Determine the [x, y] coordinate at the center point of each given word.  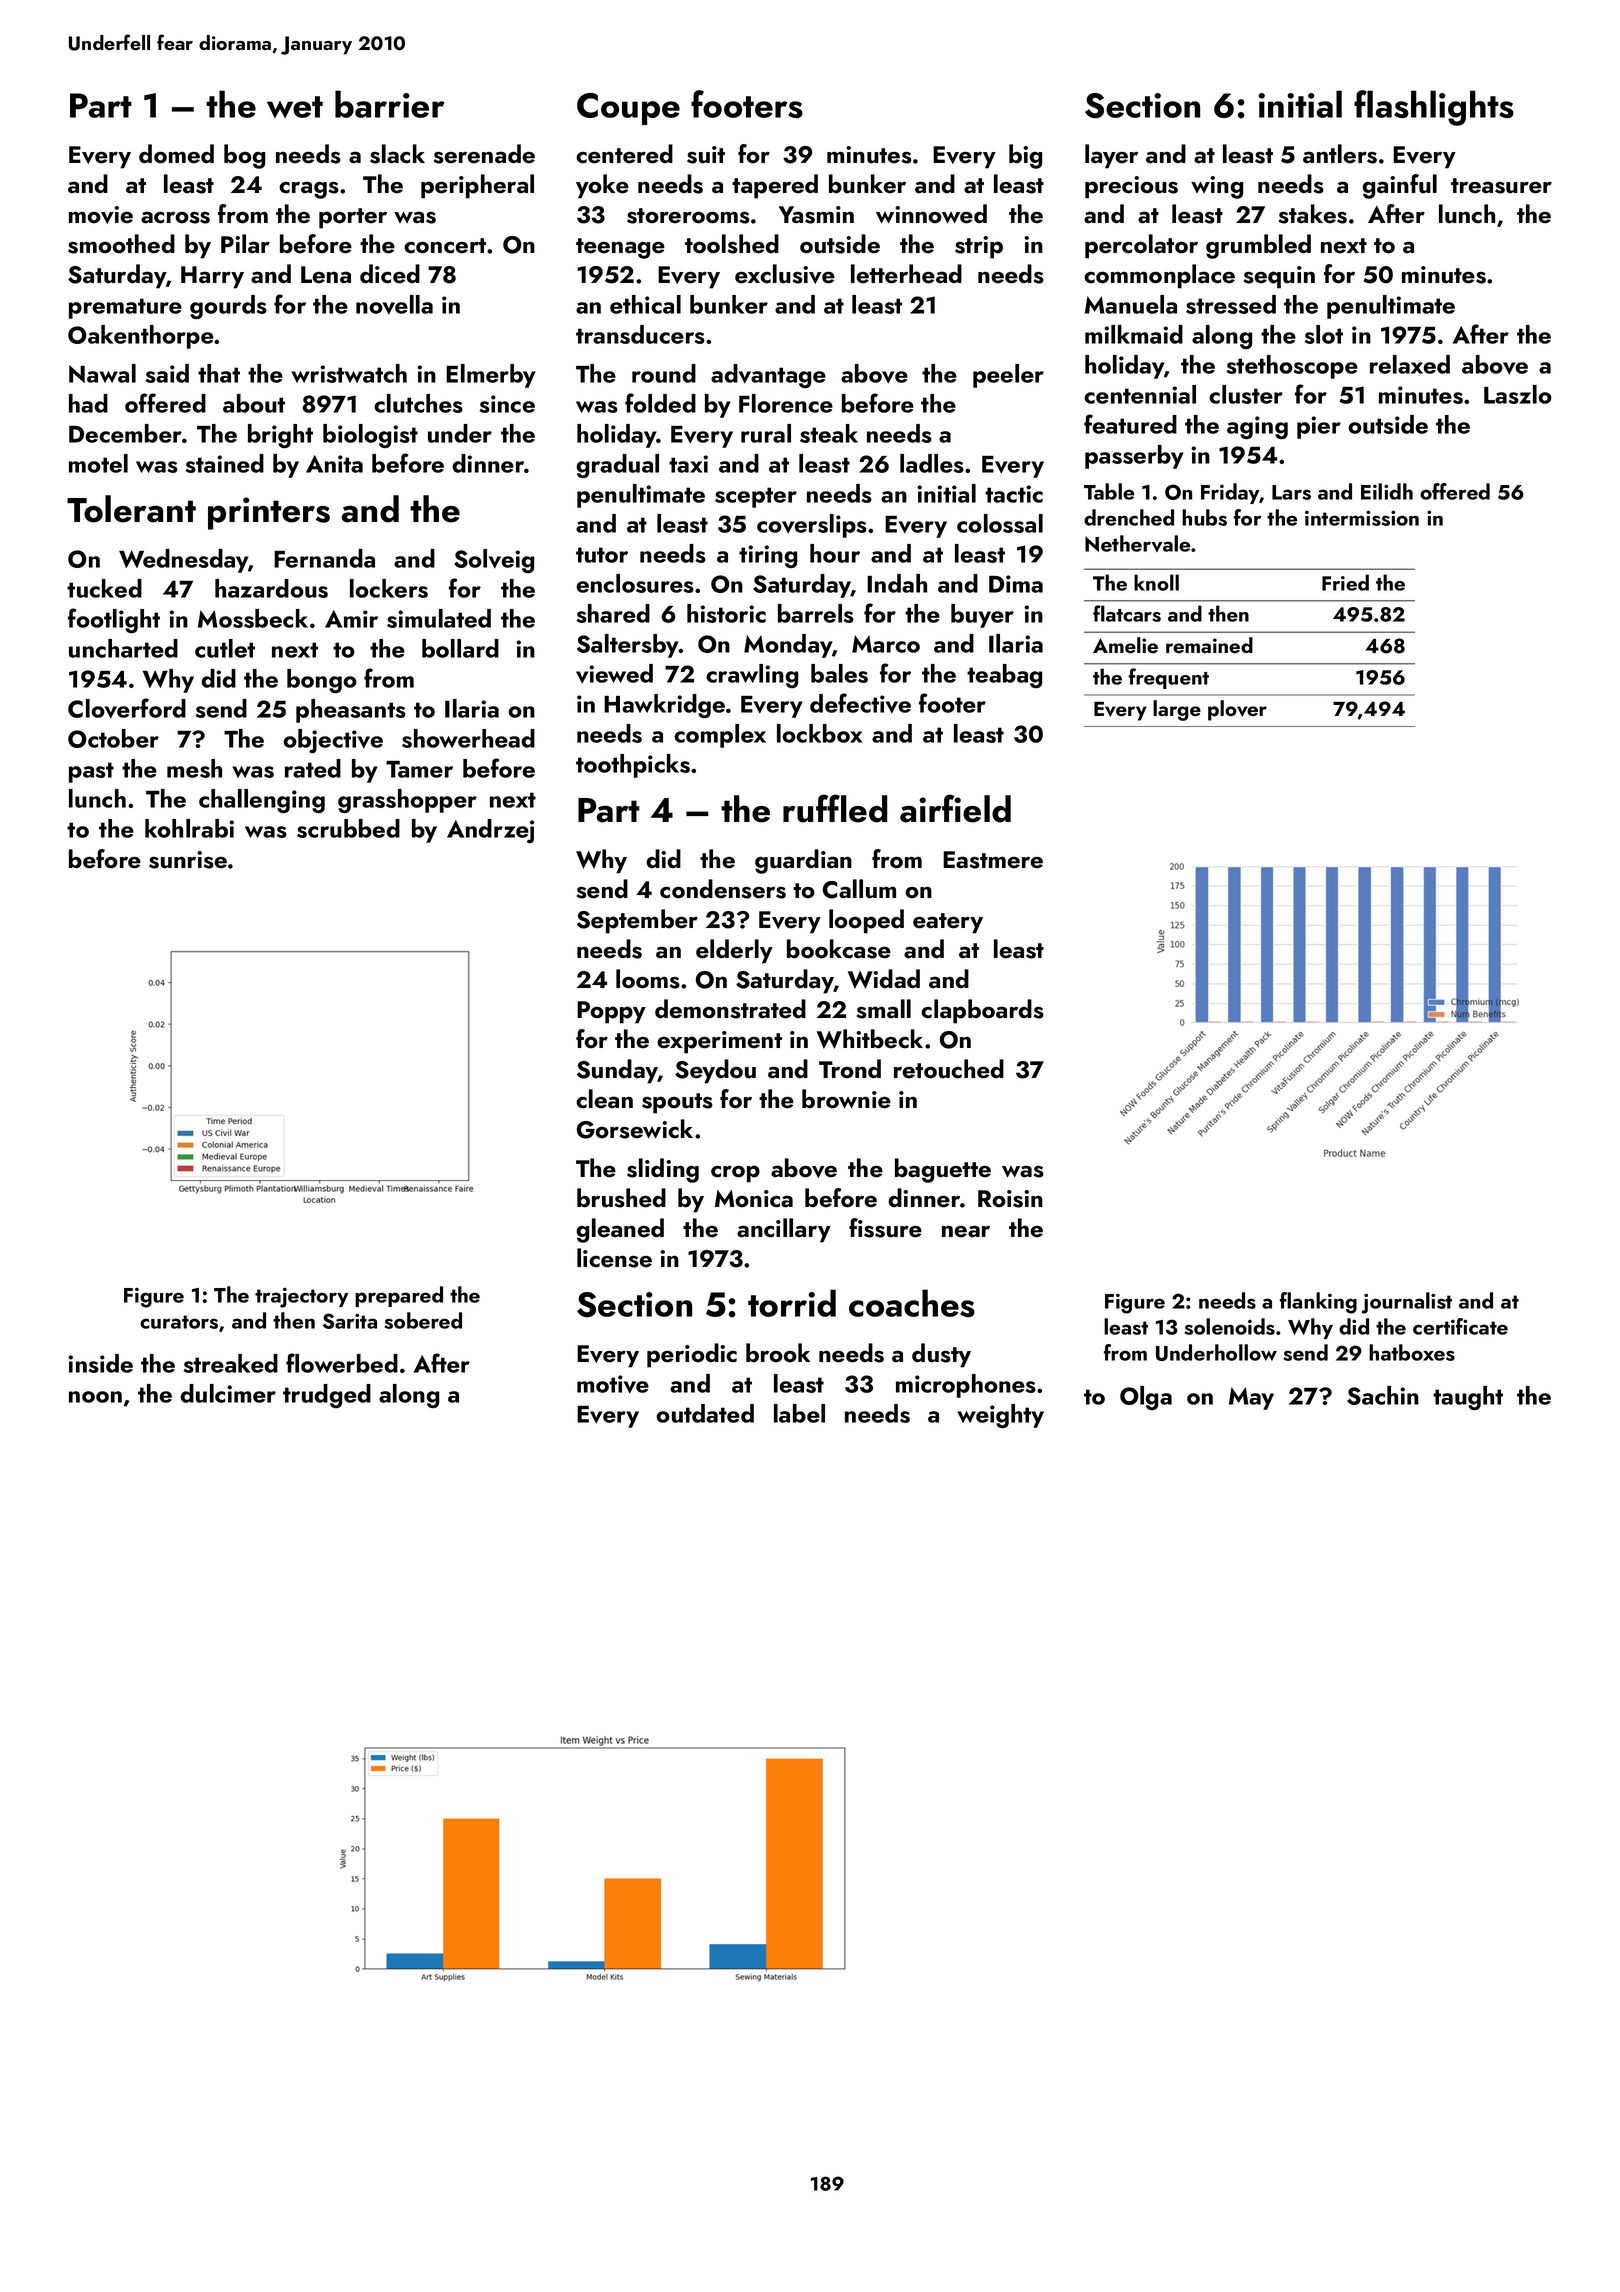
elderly [734, 951]
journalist [1407, 1303]
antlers [1340, 154]
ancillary [784, 1230]
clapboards [982, 1011]
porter [353, 218]
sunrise [188, 860]
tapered [775, 186]
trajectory [301, 1297]
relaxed [1410, 364]
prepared [399, 1296]
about [254, 403]
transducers [640, 334]
